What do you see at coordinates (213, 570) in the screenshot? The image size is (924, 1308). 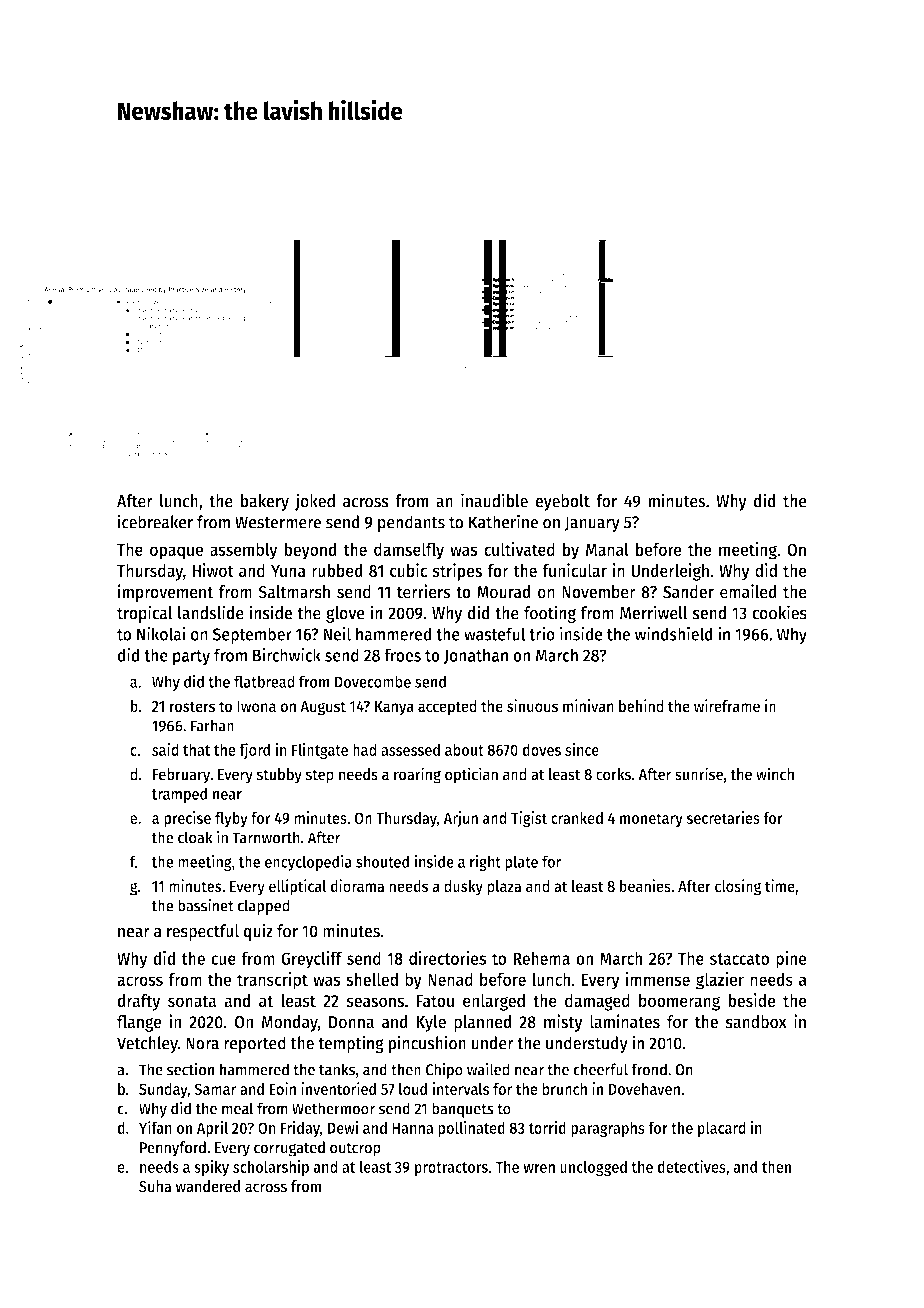 I see `Hiwot` at bounding box center [213, 570].
